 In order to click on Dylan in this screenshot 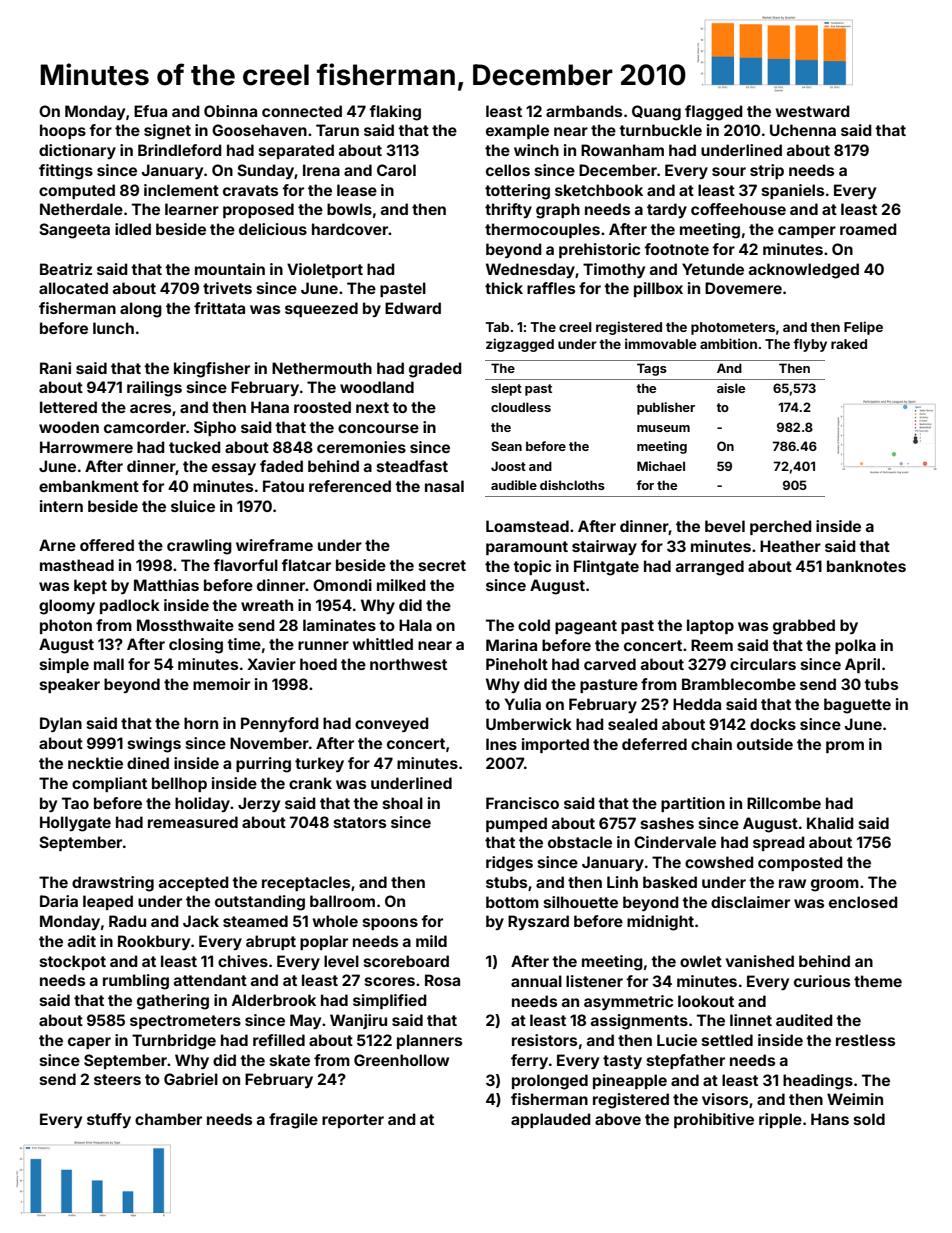, I will do `click(61, 724)`.
